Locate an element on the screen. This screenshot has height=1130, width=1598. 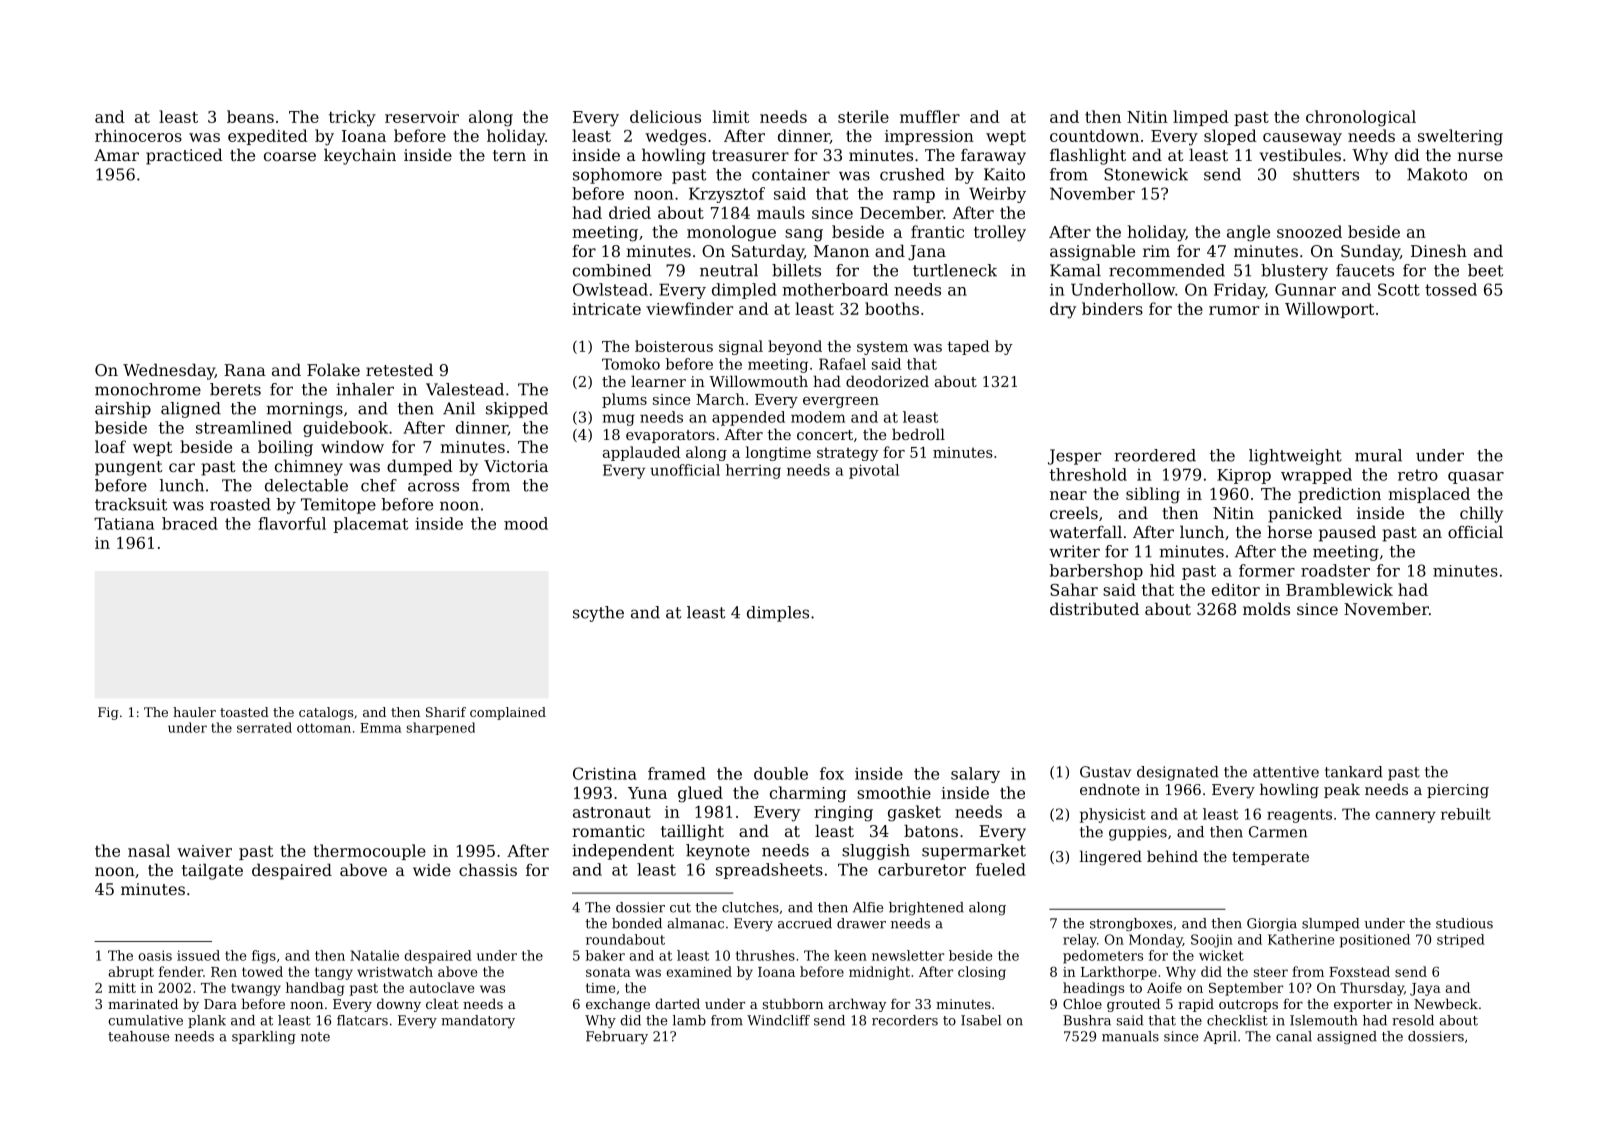
dimples is located at coordinates (778, 614).
